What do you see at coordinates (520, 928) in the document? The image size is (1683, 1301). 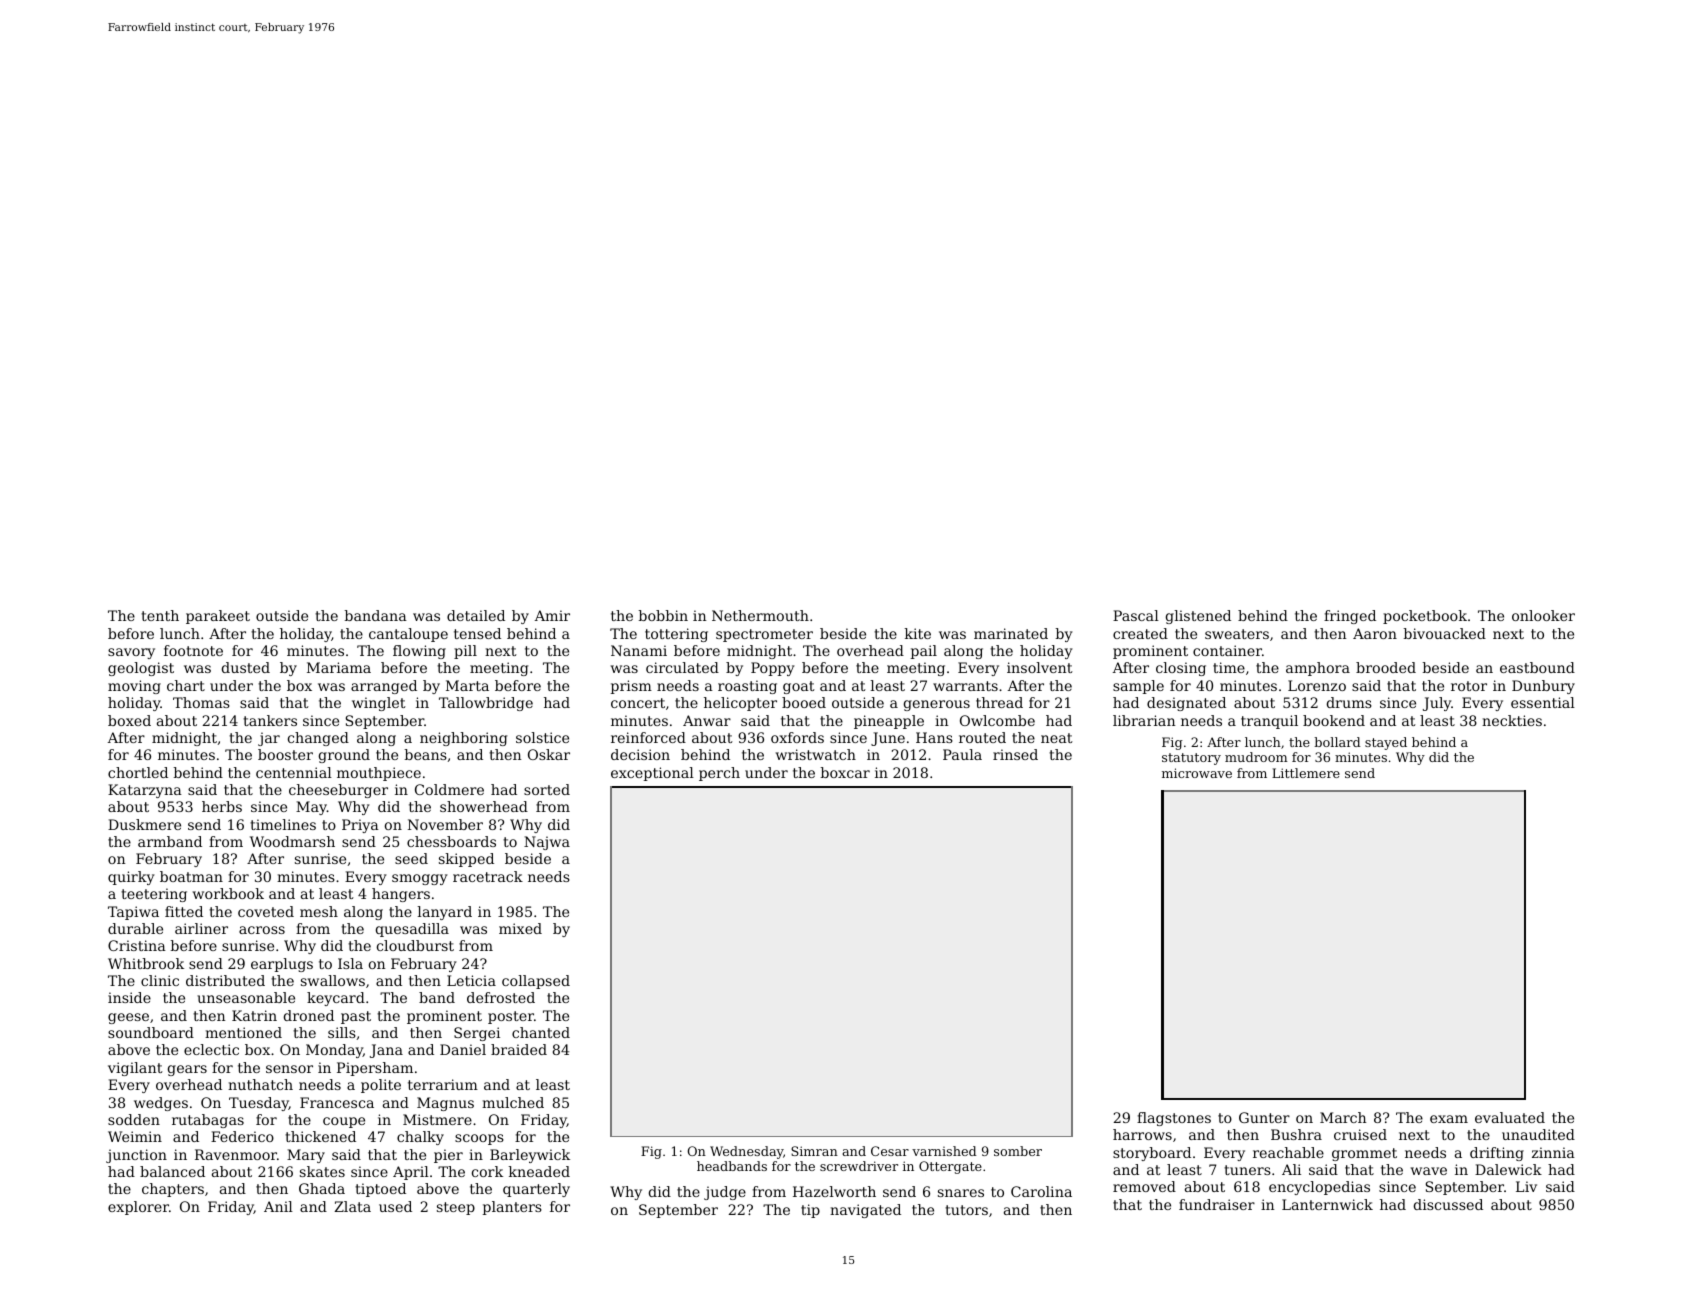 I see `mixed` at bounding box center [520, 928].
